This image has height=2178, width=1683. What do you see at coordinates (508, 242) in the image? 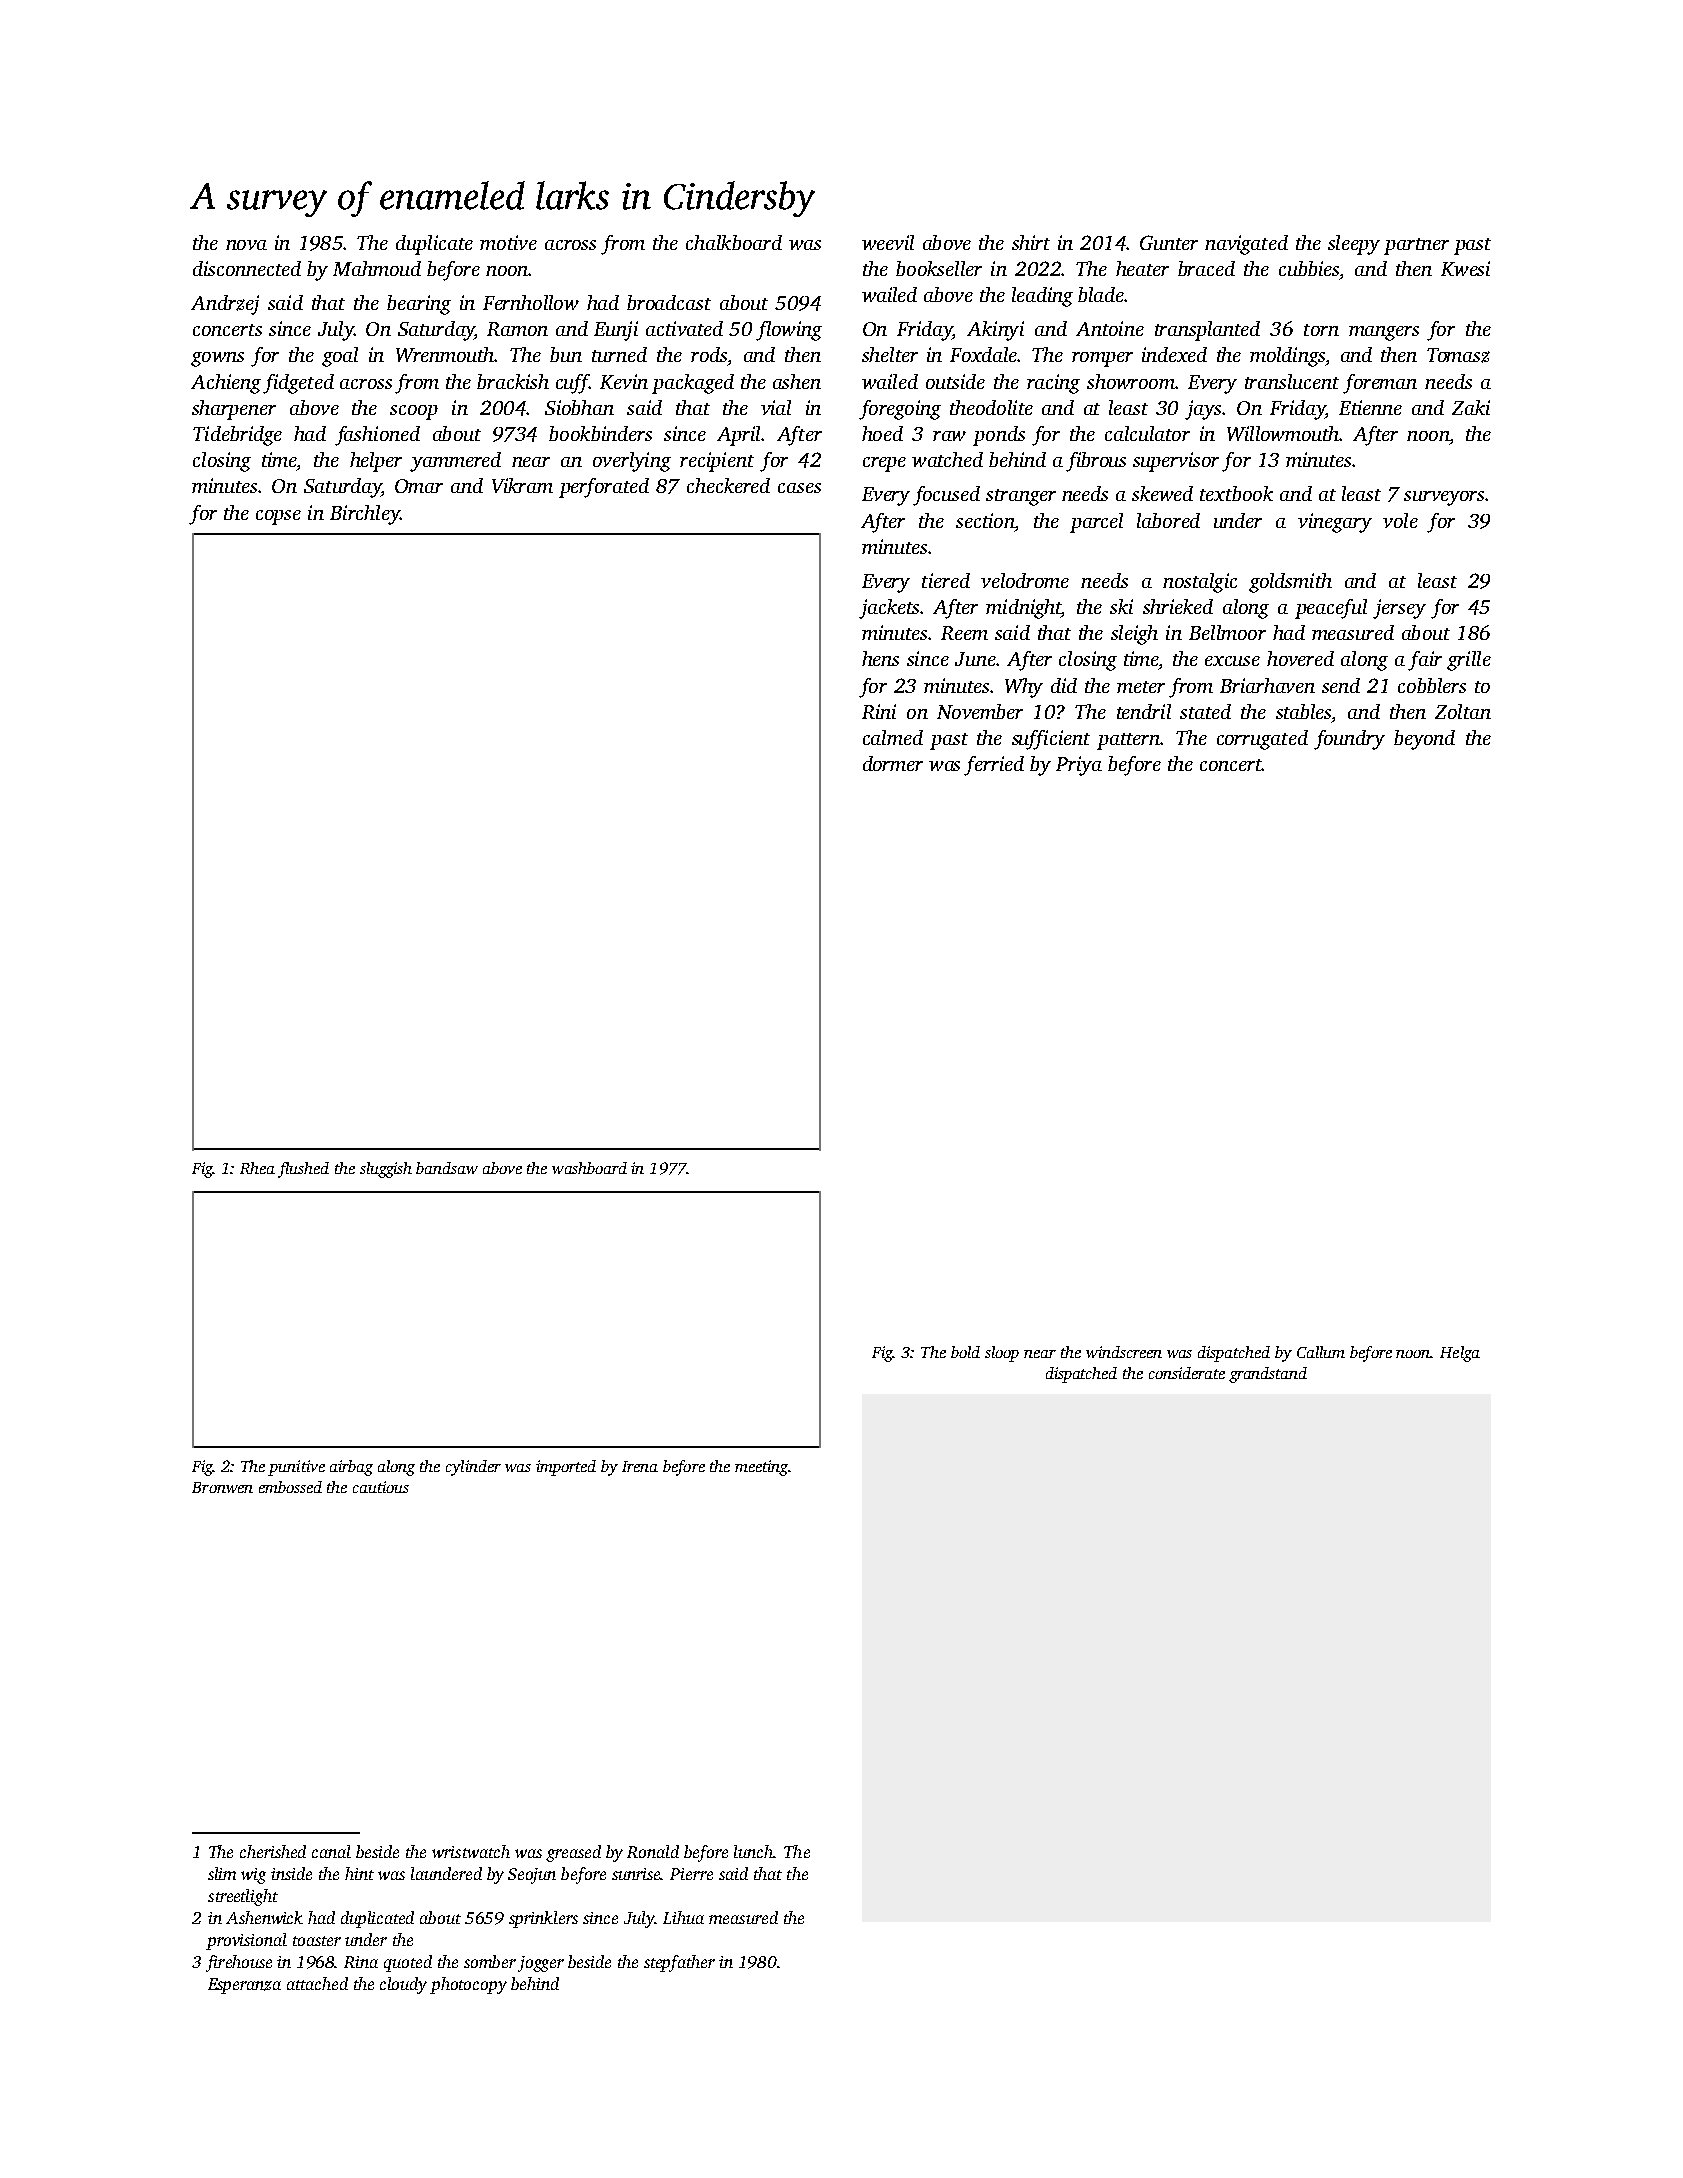
I see `motive` at bounding box center [508, 242].
